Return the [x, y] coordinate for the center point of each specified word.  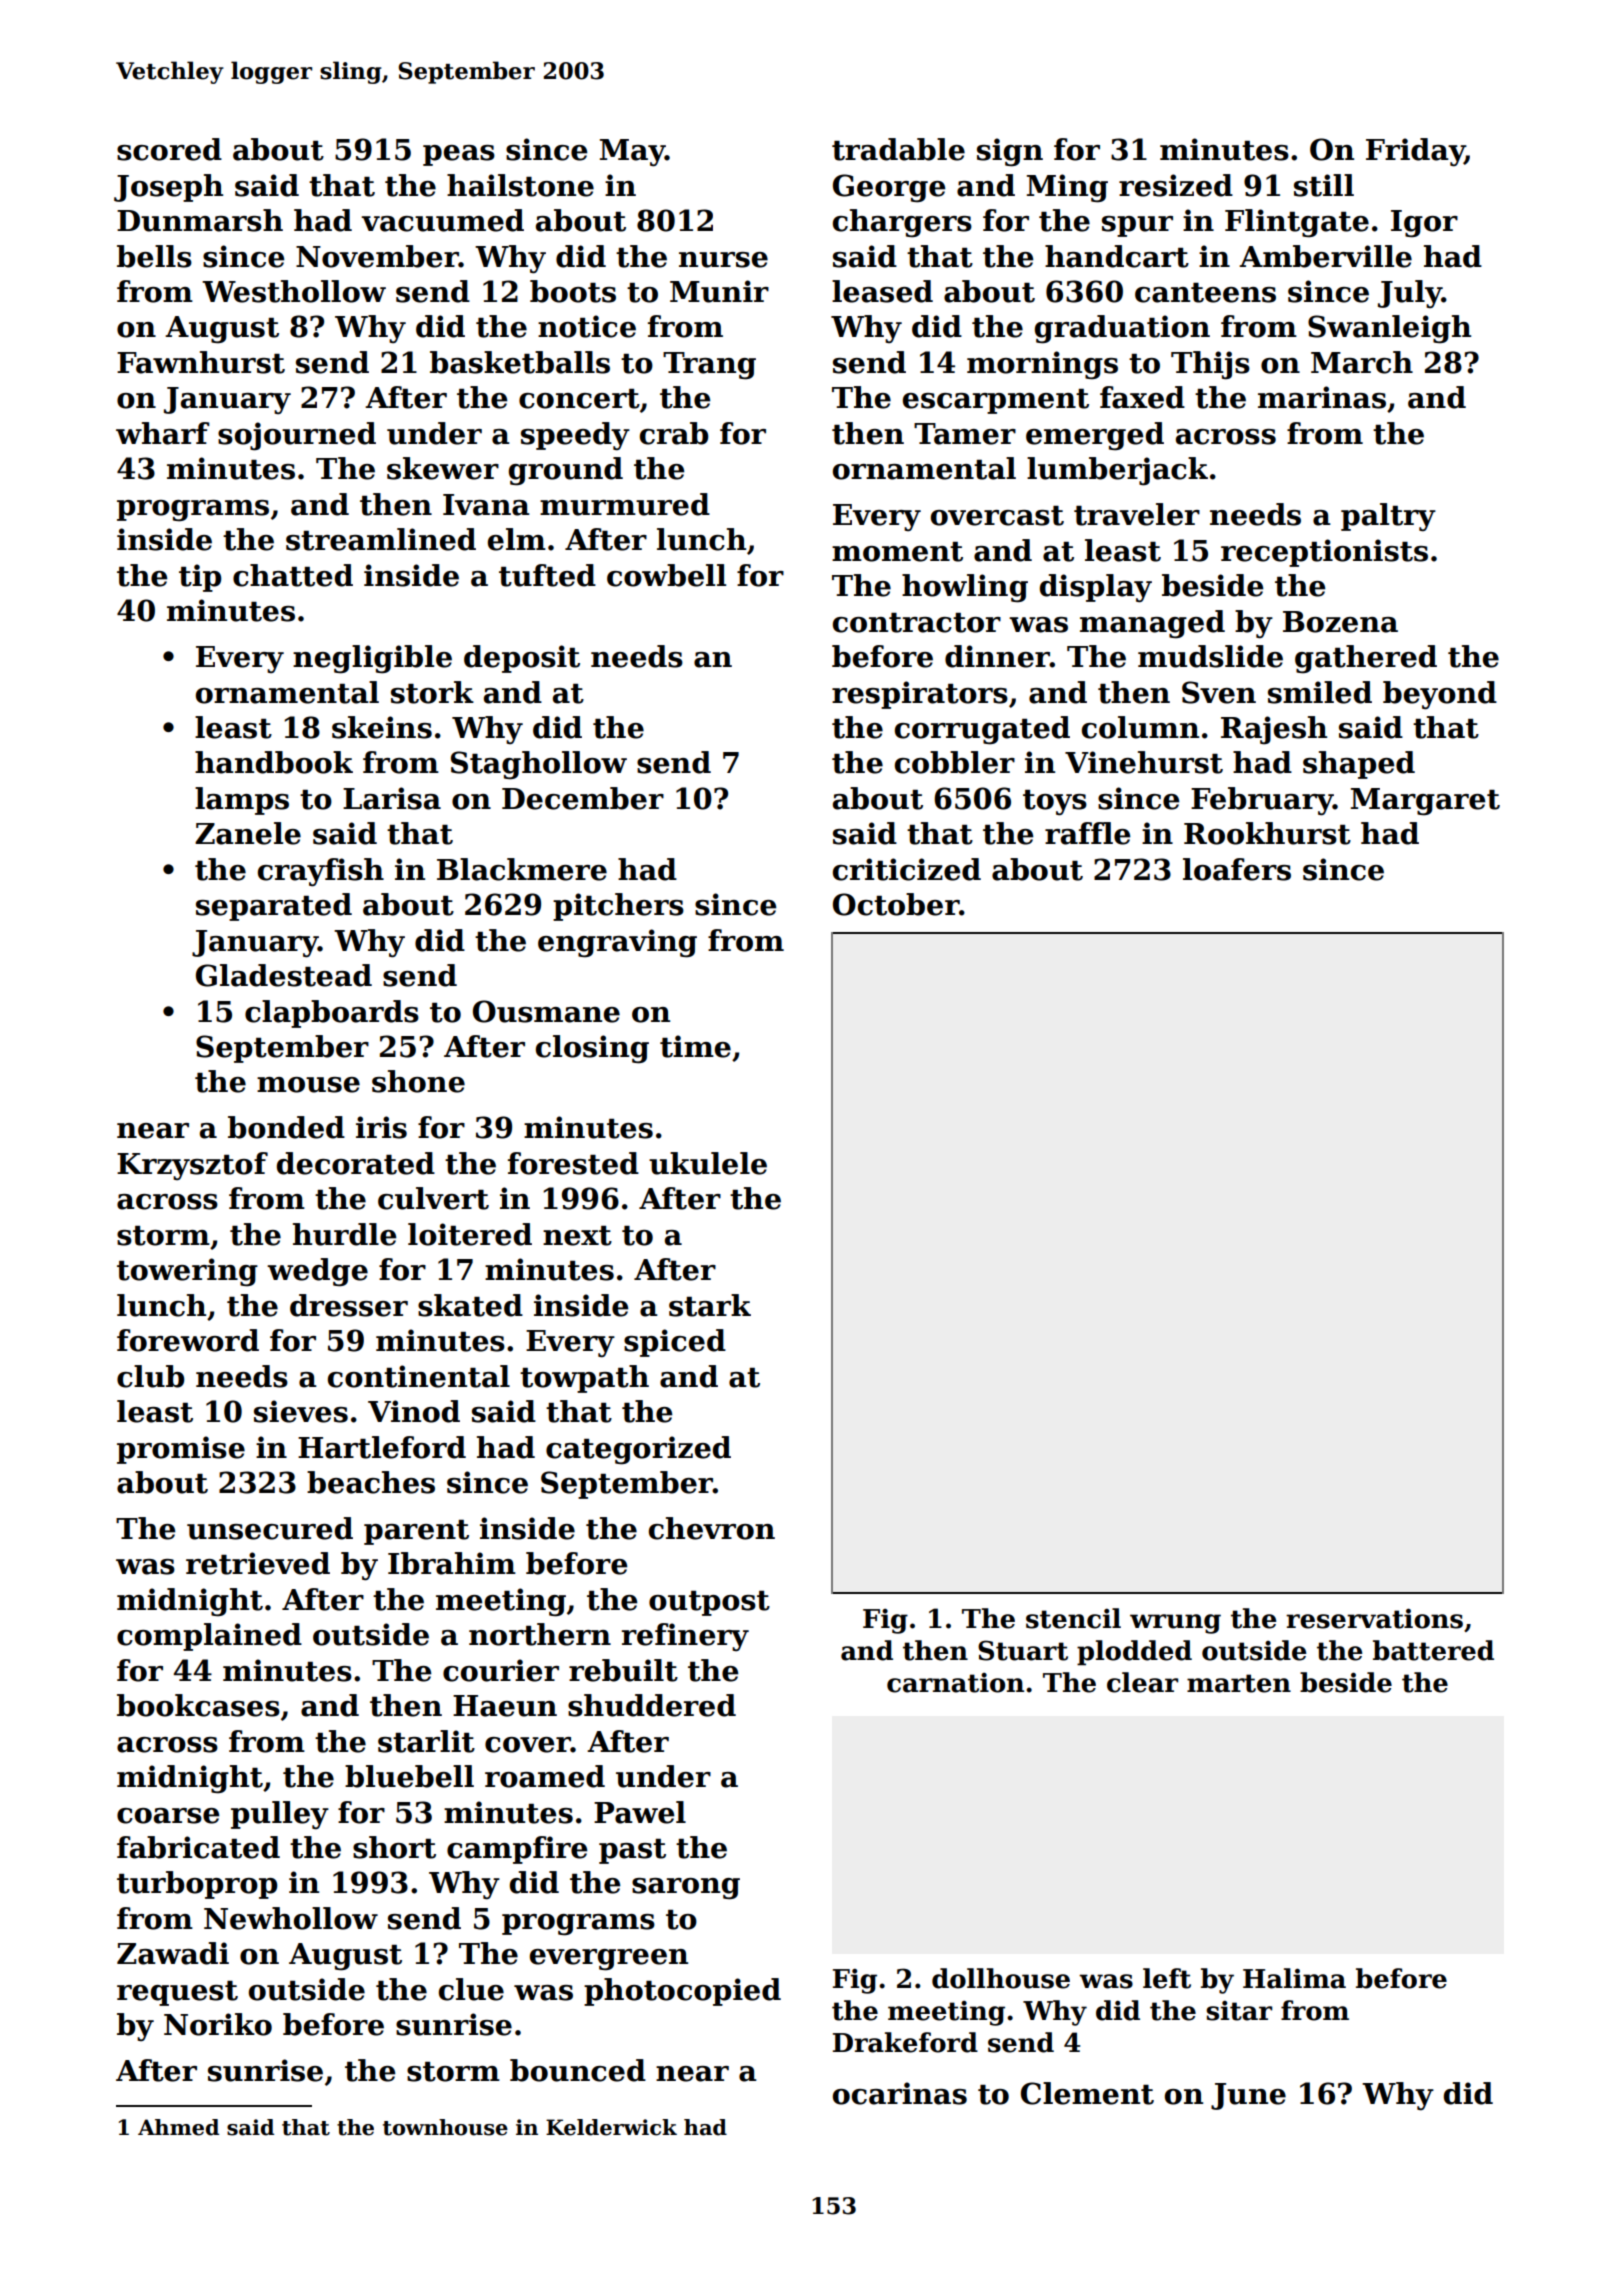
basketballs [520, 362]
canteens [1205, 293]
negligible [372, 659]
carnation [955, 1683]
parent [416, 1532]
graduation [1122, 329]
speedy [575, 436]
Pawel [640, 1812]
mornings [1042, 365]
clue [471, 1989]
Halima [1294, 1978]
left [1167, 1978]
